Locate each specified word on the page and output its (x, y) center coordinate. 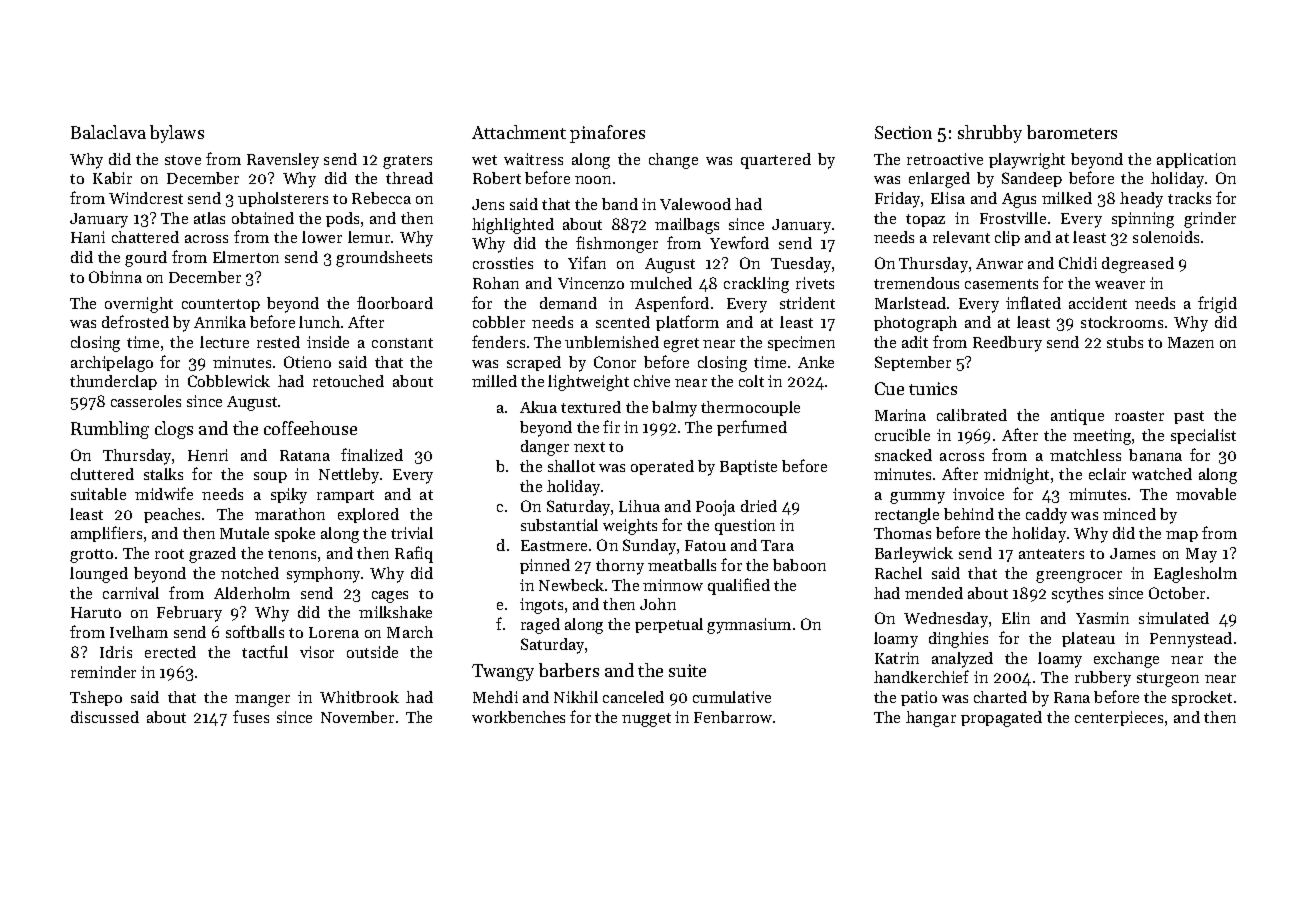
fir (611, 426)
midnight (1016, 476)
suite (687, 670)
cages (390, 597)
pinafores (607, 134)
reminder (103, 672)
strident (807, 303)
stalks (163, 474)
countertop (221, 305)
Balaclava (108, 132)
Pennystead (1191, 640)
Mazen (1191, 342)
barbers (569, 670)
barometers (1072, 132)
